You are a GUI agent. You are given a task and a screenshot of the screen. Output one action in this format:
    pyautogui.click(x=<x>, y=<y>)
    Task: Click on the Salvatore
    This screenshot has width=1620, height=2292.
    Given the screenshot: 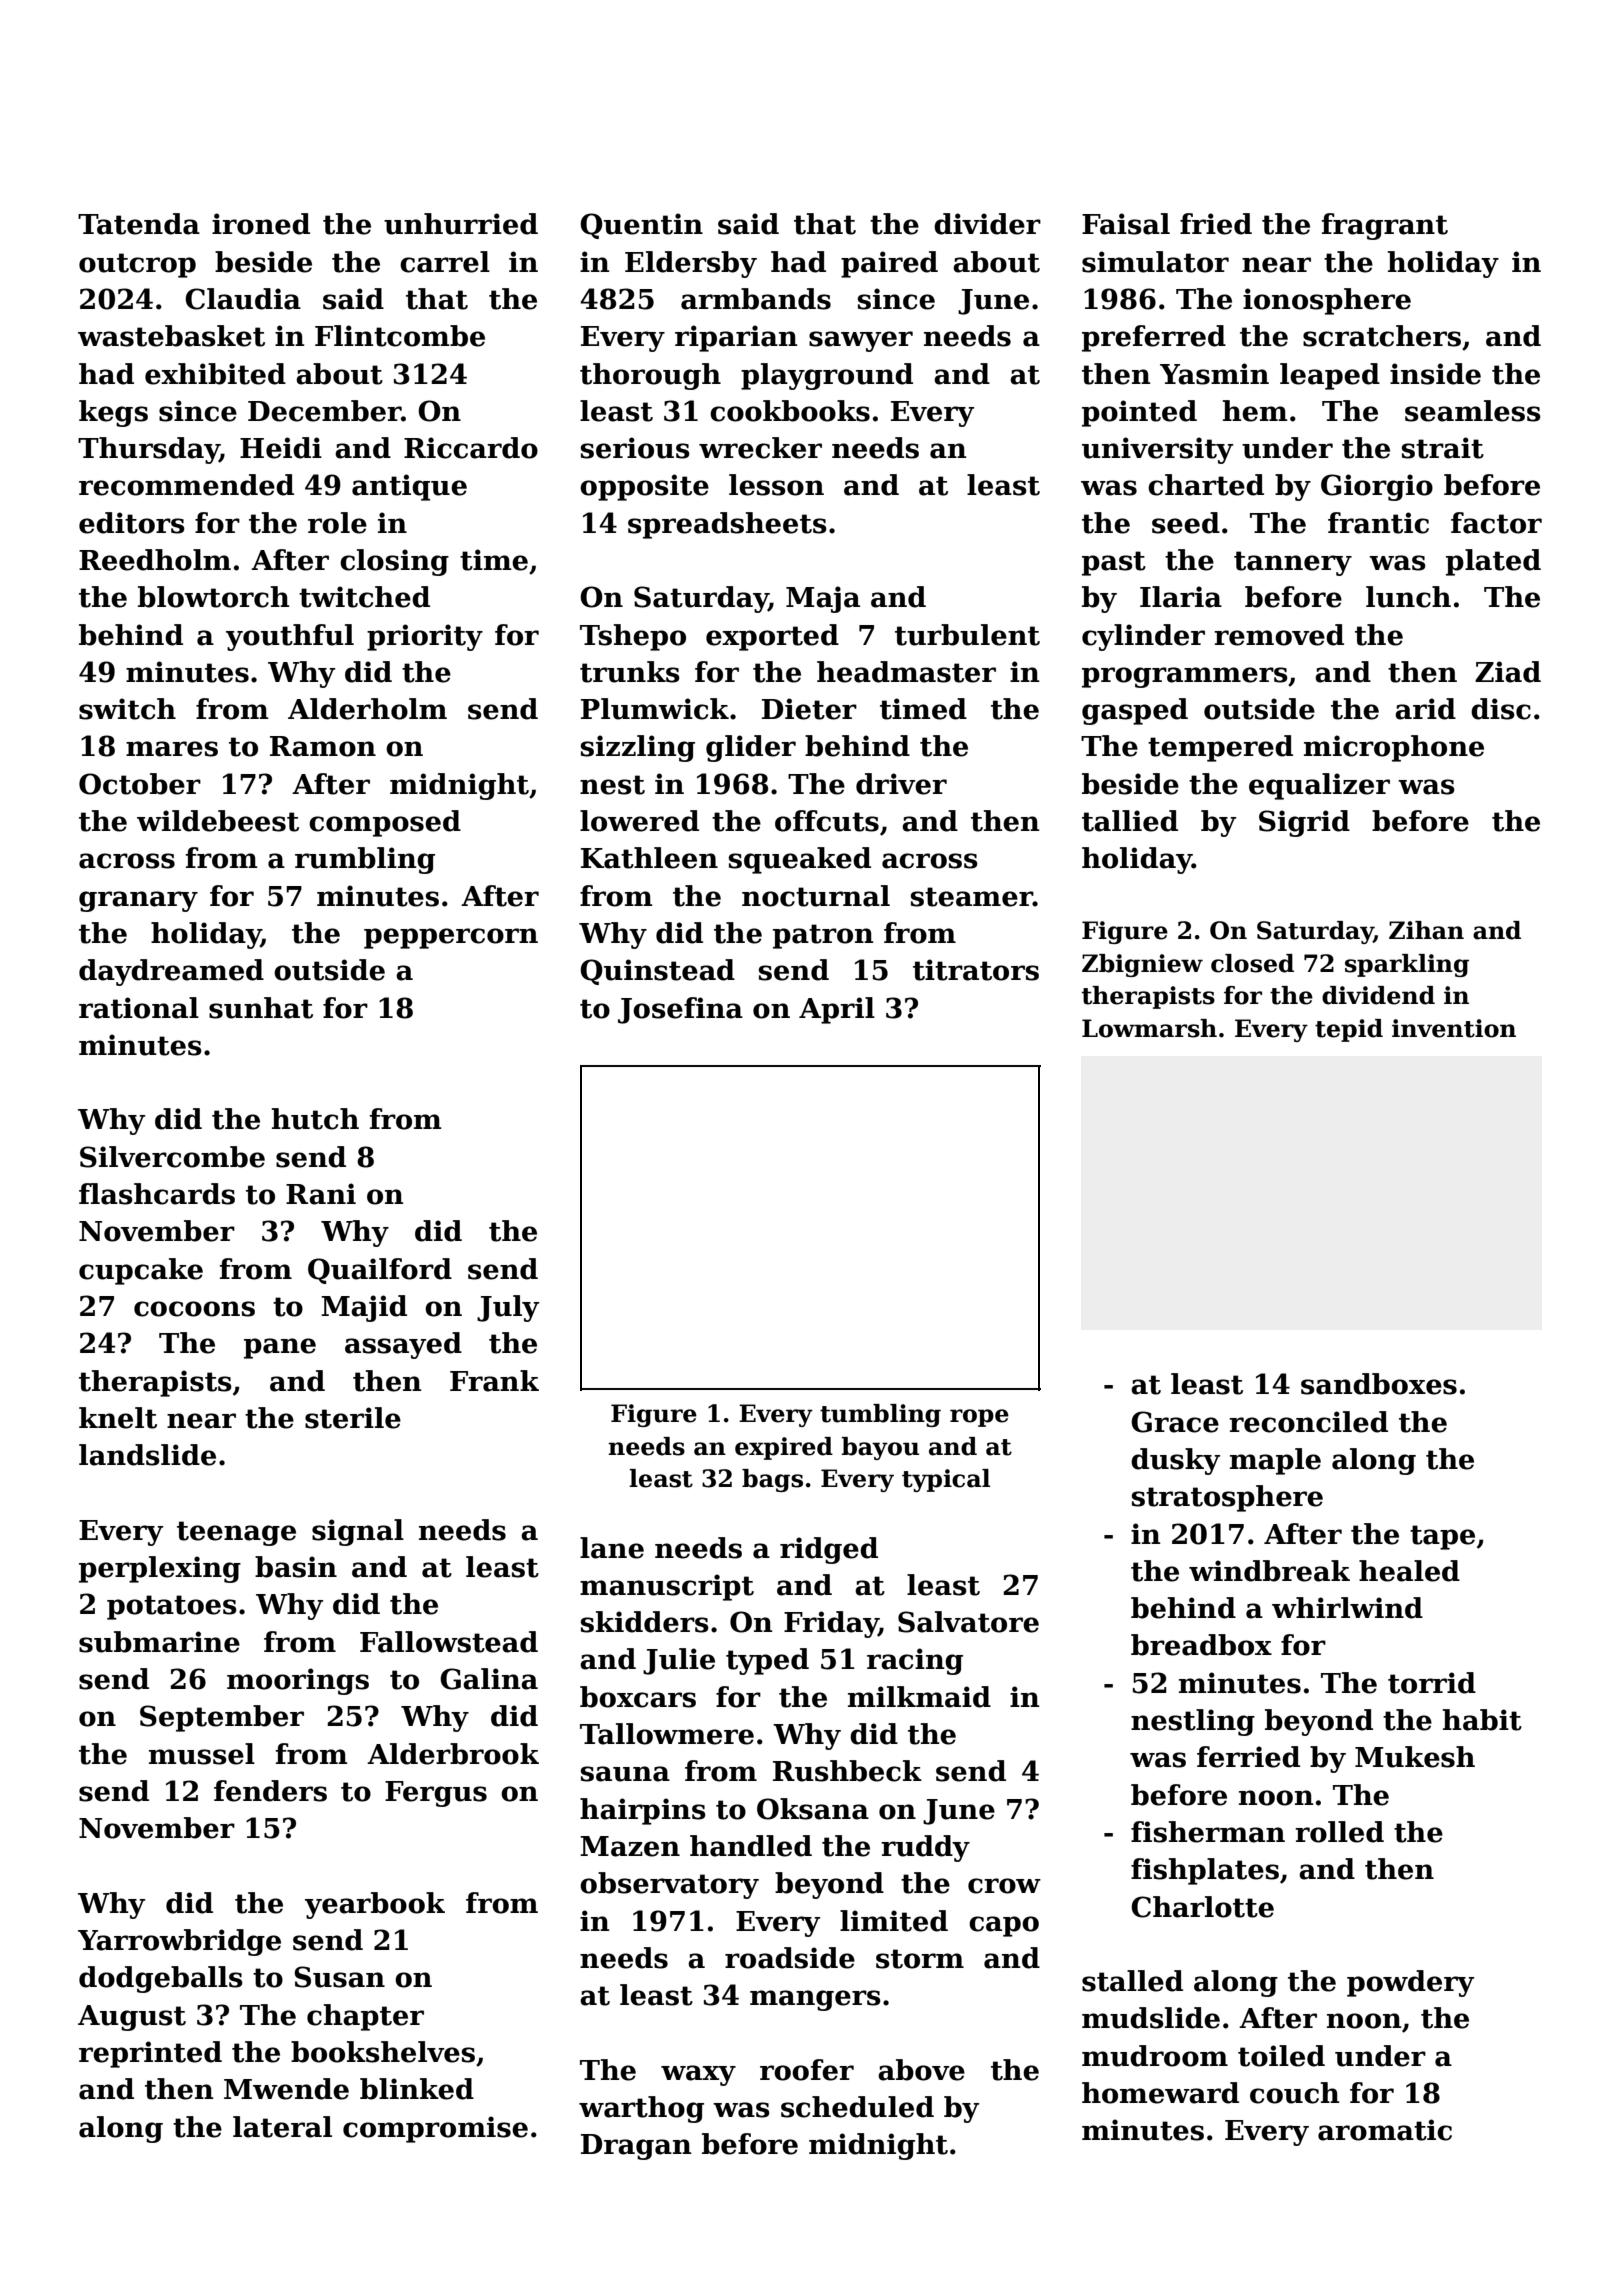 What is the action you would take?
    pyautogui.click(x=968, y=1622)
